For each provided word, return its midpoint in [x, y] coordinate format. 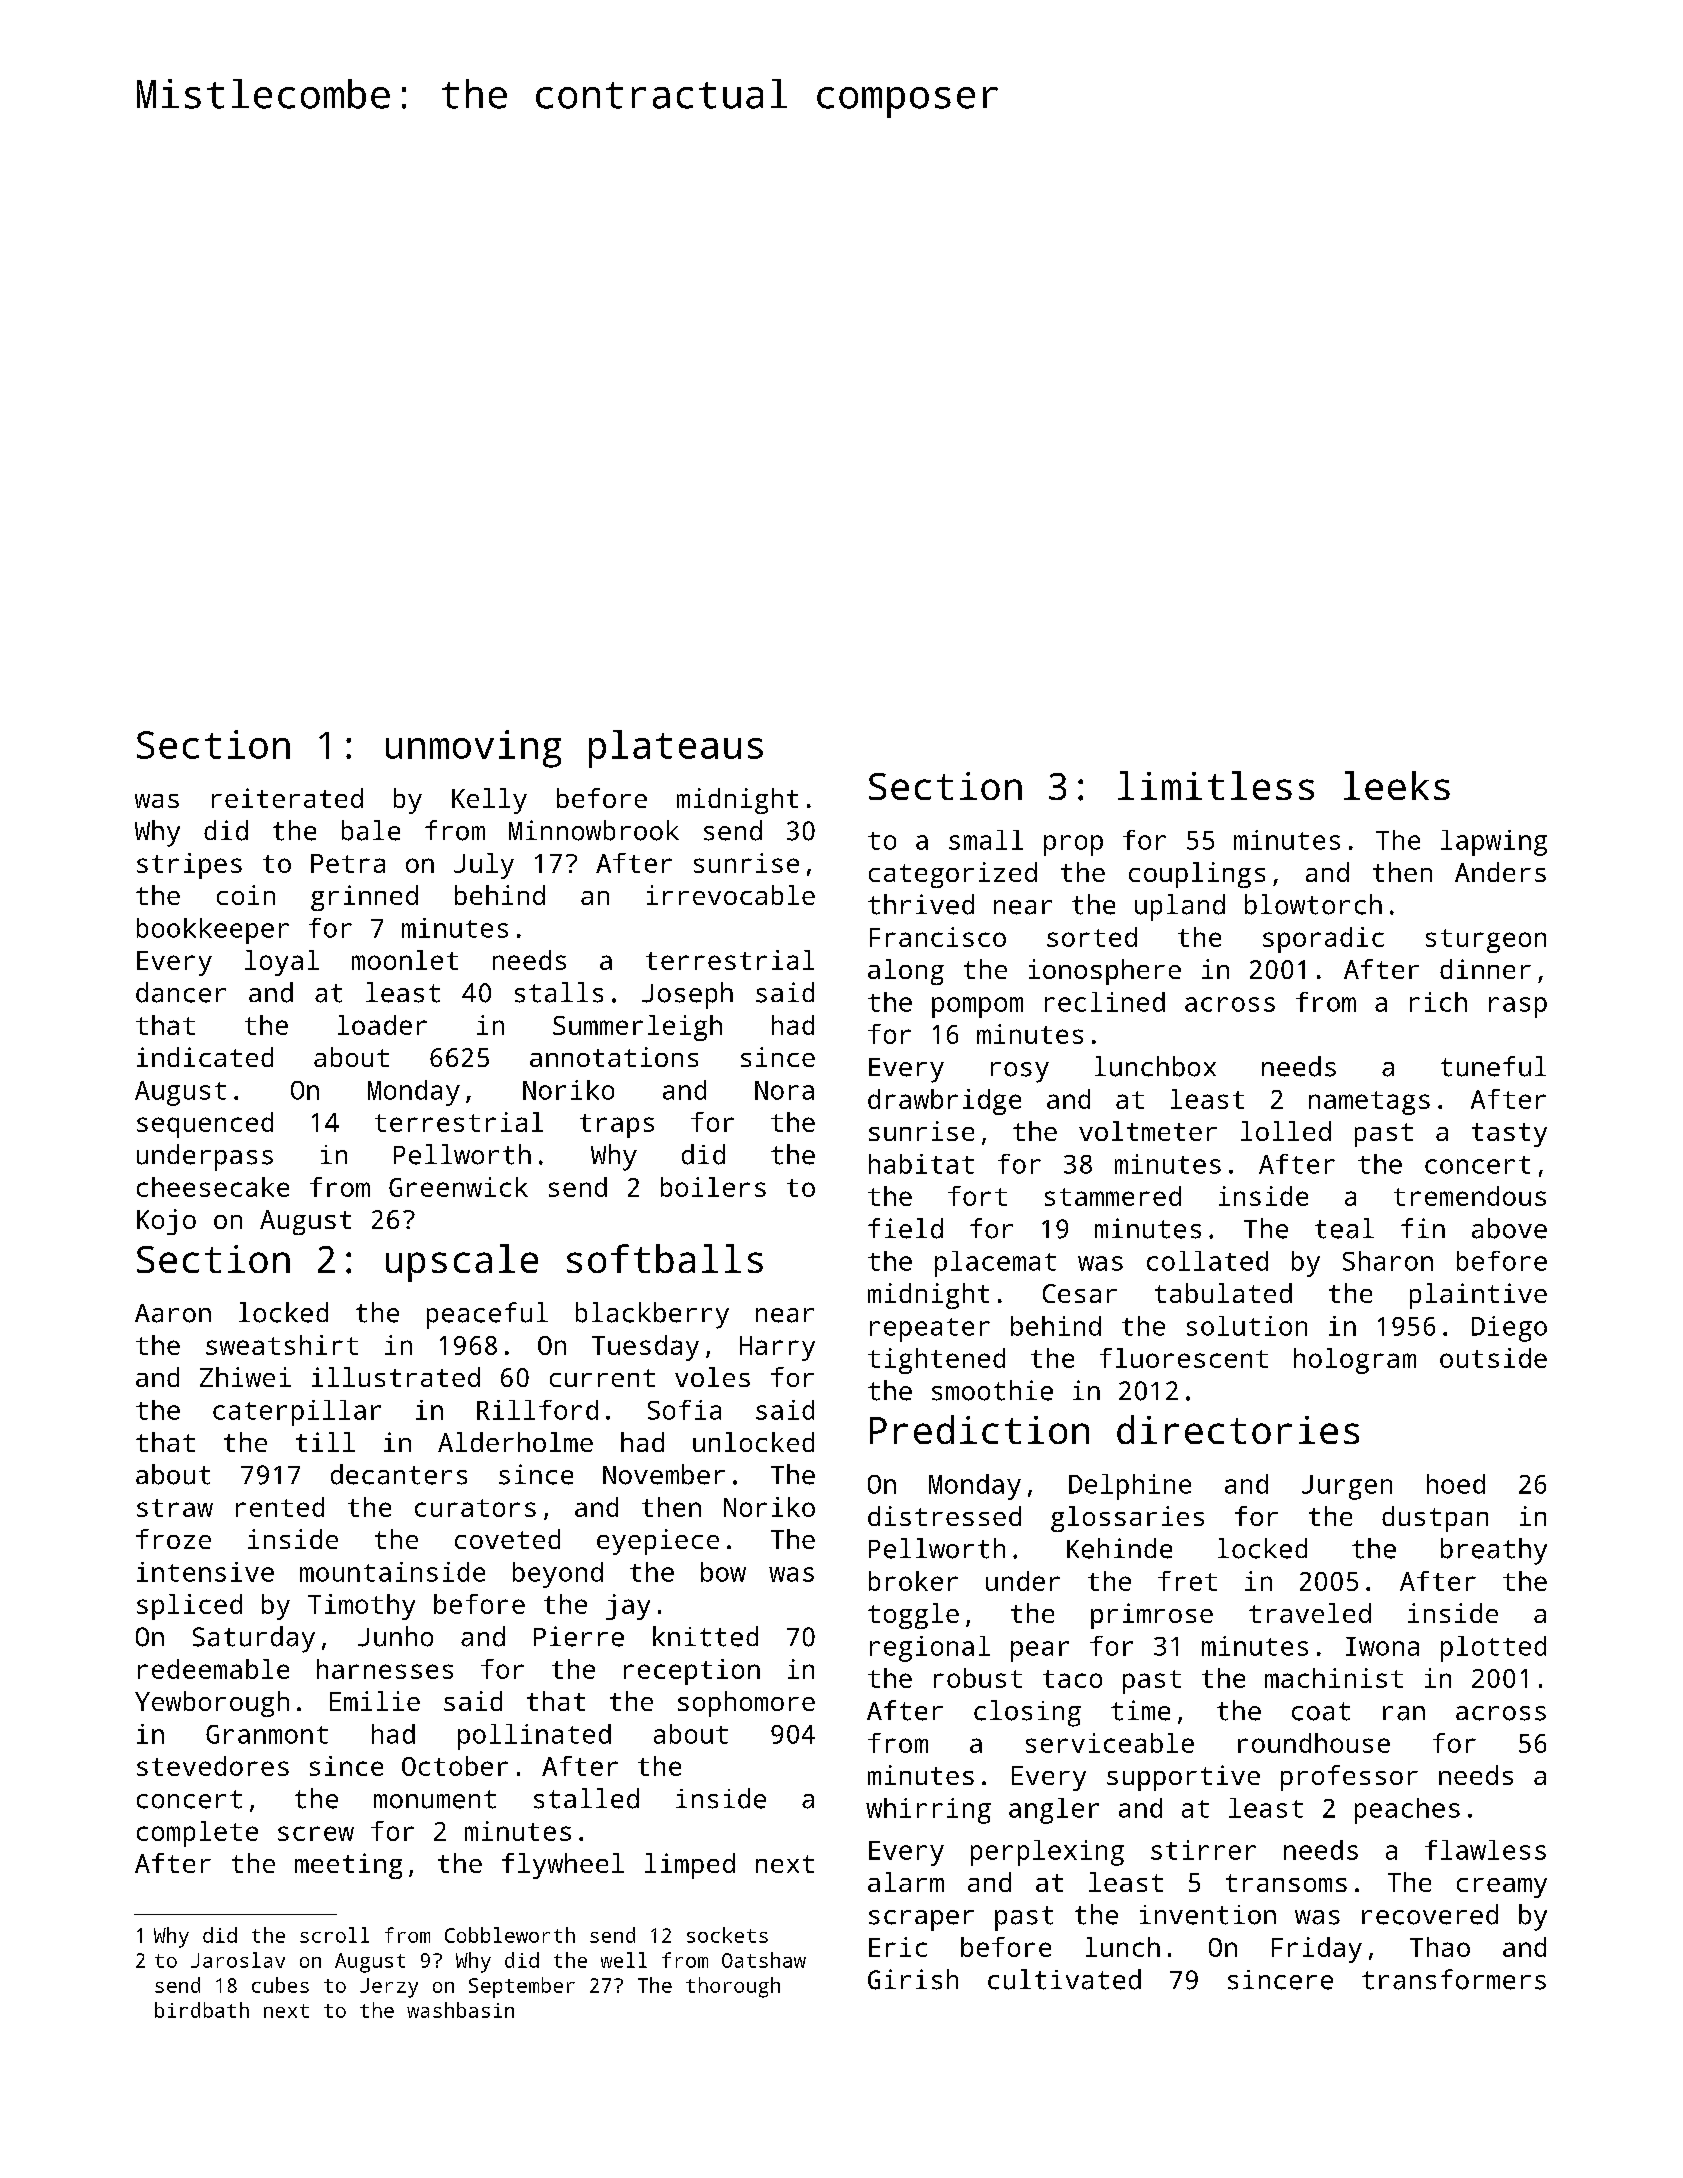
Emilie [375, 1701]
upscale [462, 1263]
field [905, 1228]
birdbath [202, 2010]
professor [1349, 1778]
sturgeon [1486, 941]
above [1509, 1228]
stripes [189, 866]
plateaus [676, 749]
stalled [586, 1798]
